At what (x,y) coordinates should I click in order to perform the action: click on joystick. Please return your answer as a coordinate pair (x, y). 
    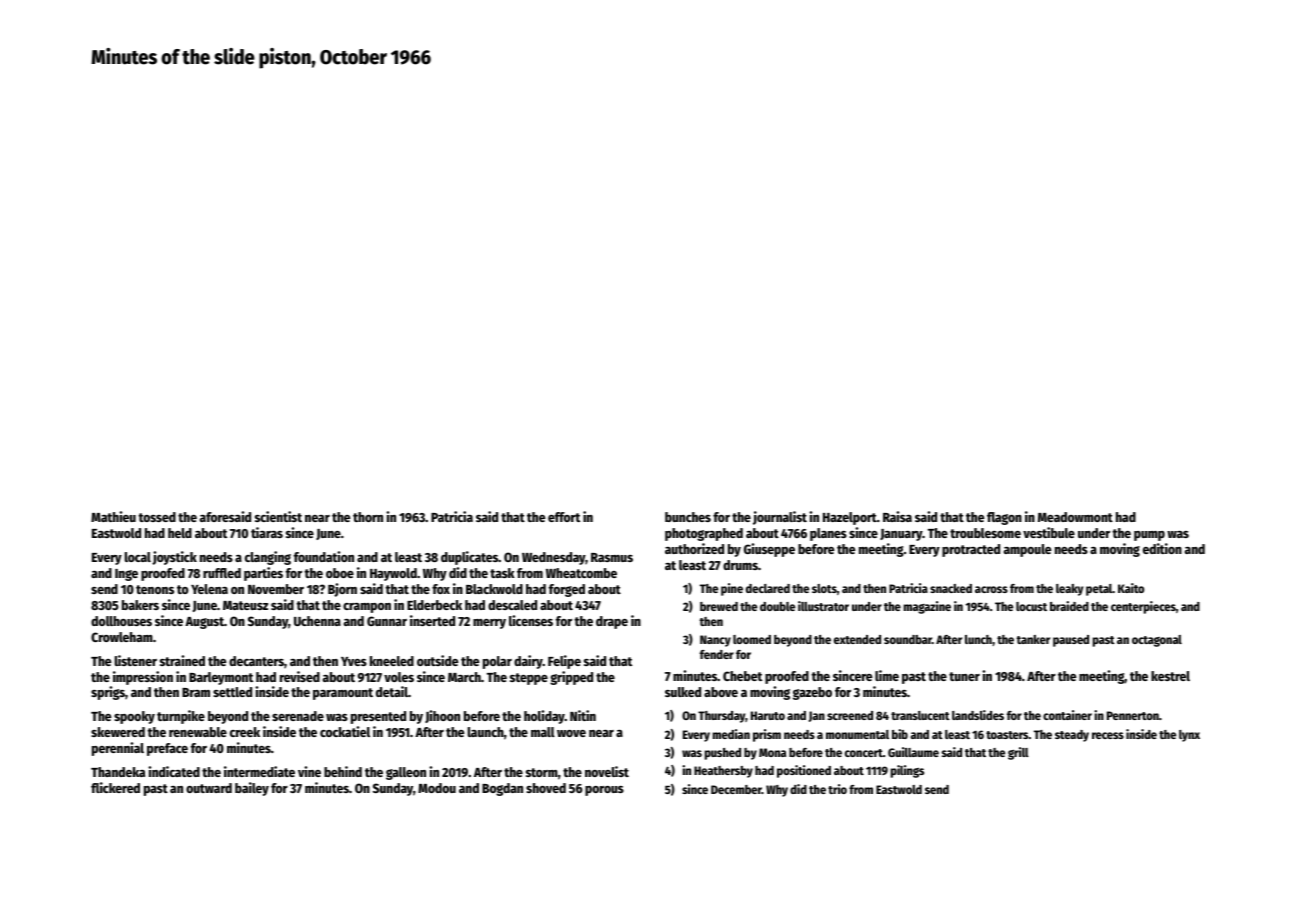
    Looking at the image, I should click on (174, 558).
